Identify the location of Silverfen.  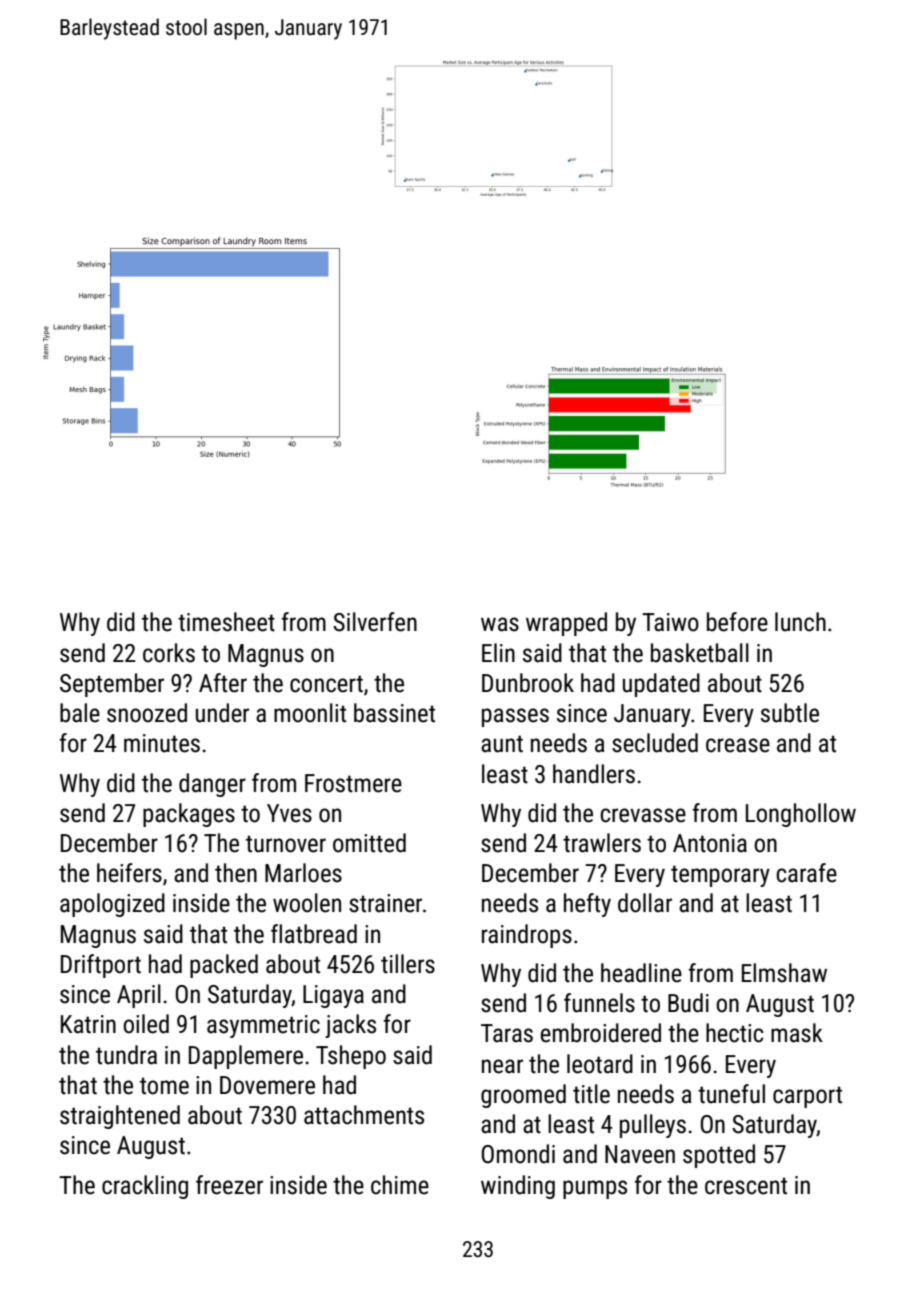
(375, 622).
